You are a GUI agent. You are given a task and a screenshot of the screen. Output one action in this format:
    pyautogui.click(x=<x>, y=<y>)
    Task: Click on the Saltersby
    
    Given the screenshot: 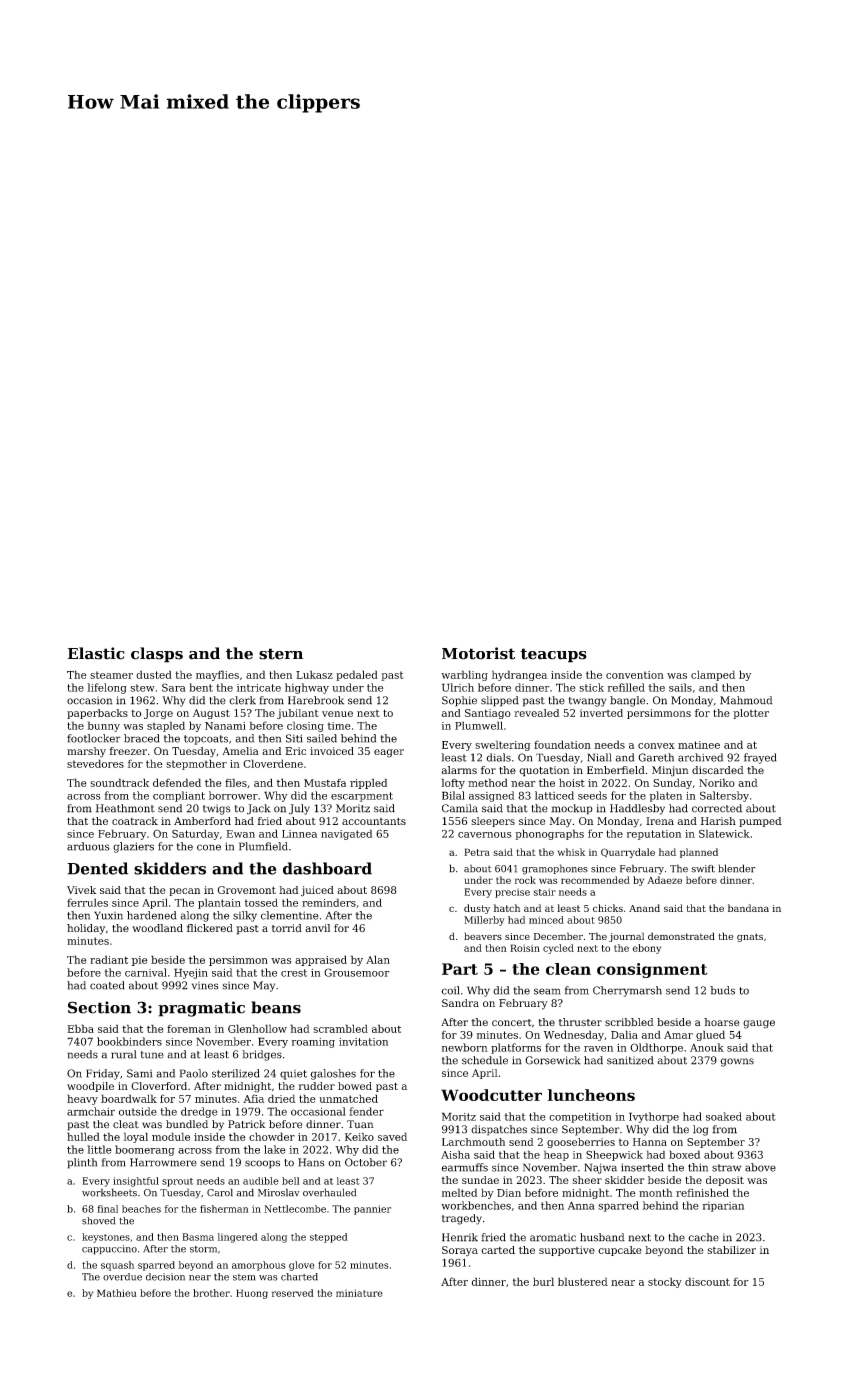 What is the action you would take?
    pyautogui.click(x=724, y=796)
